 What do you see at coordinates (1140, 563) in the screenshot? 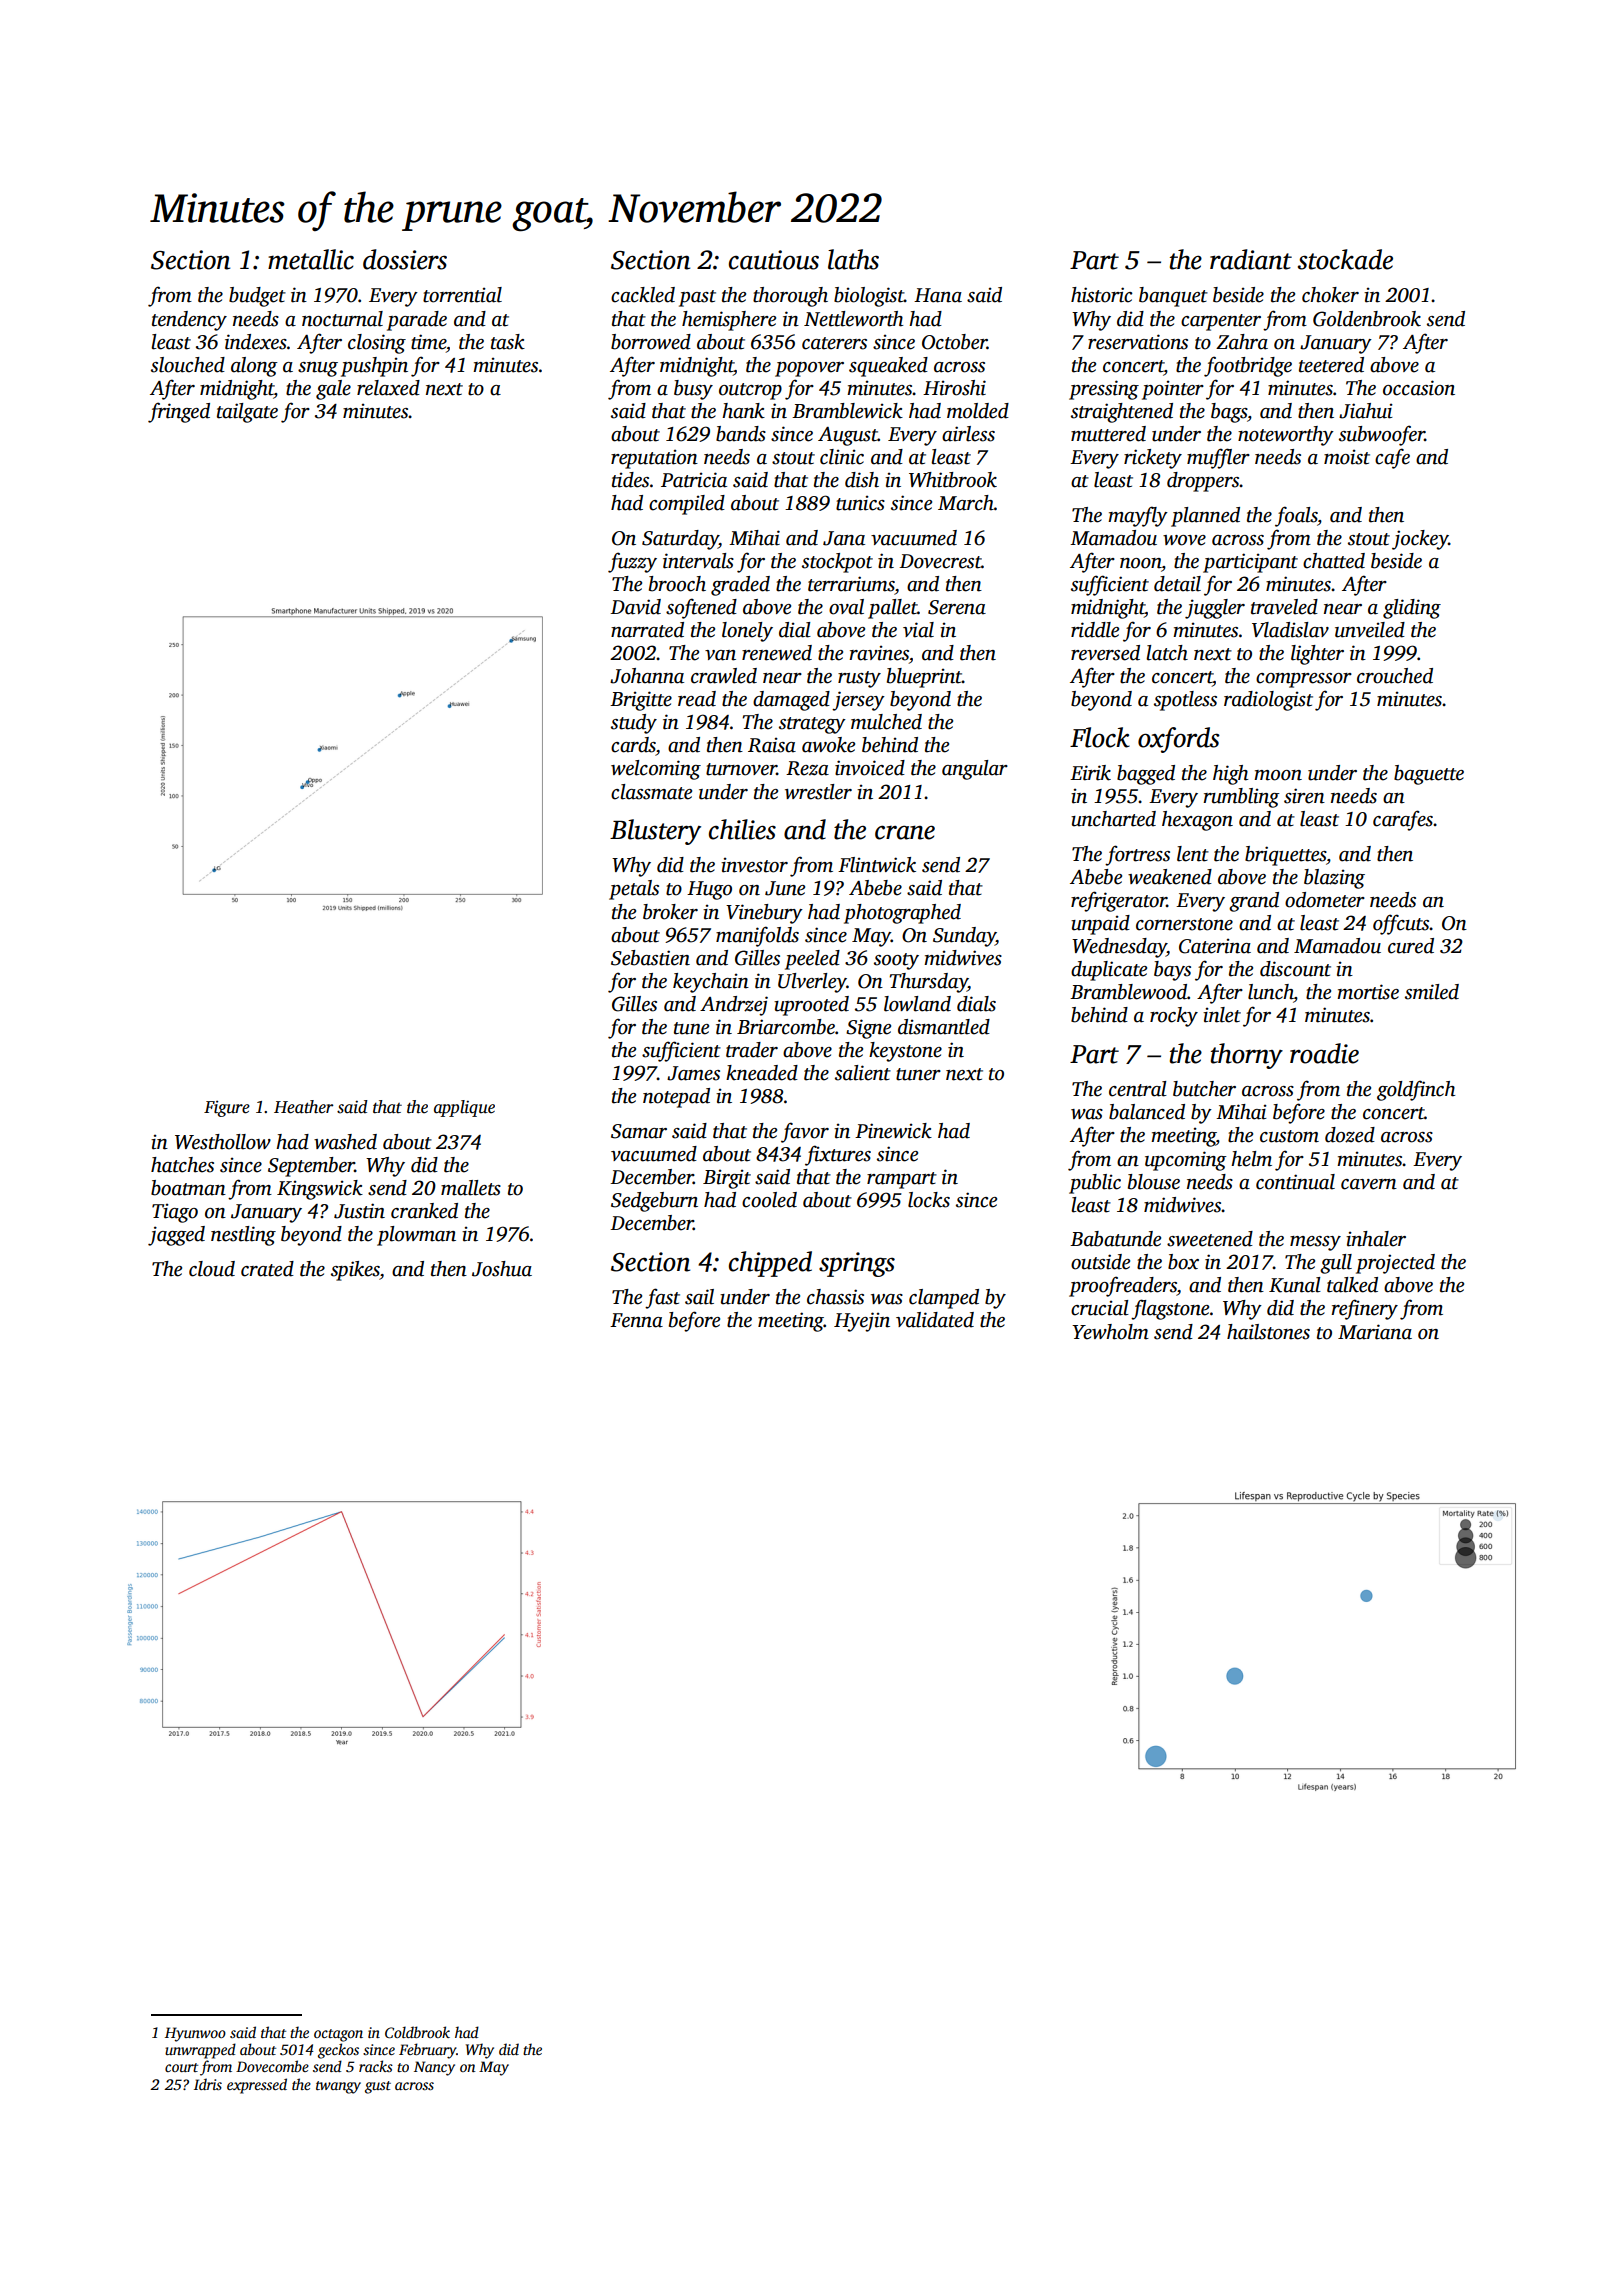
I see `noon` at bounding box center [1140, 563].
